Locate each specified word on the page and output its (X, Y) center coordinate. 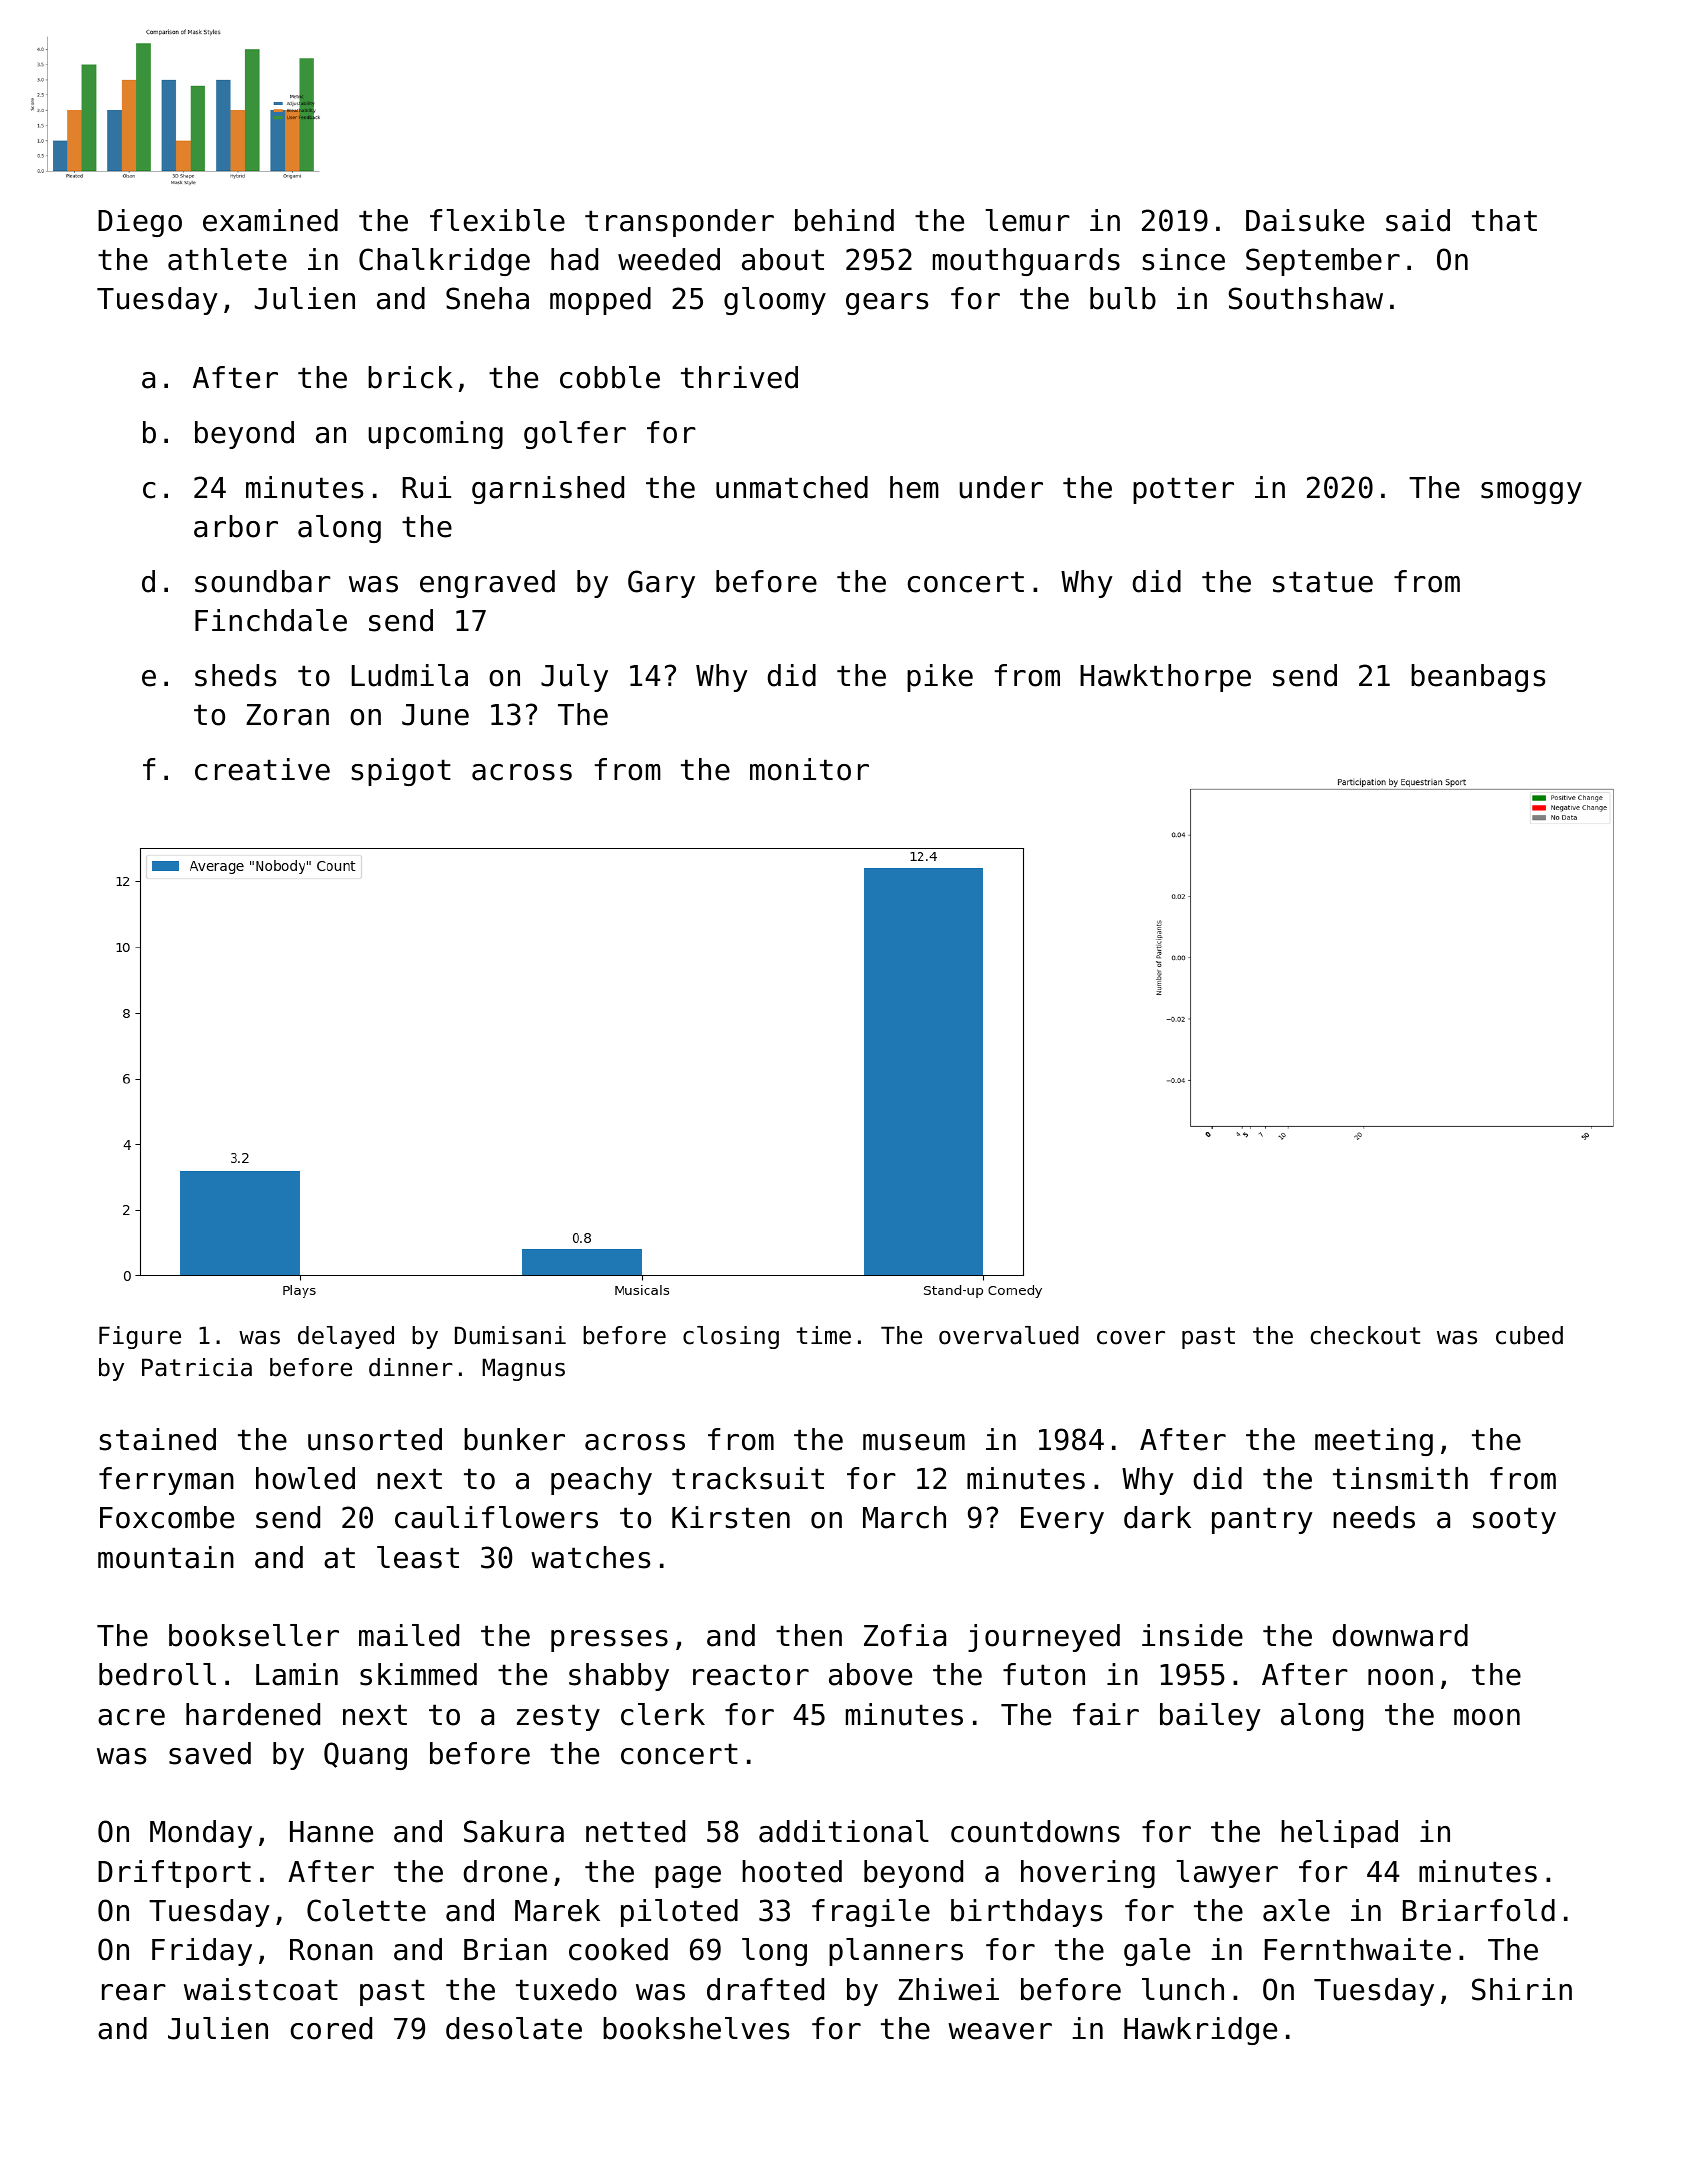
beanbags (1478, 678)
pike (940, 678)
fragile (871, 1913)
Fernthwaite (1358, 1949)
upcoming (435, 435)
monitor (809, 769)
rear (134, 1992)
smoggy (1531, 493)
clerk (663, 1714)
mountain (166, 1557)
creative (262, 769)
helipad (1339, 1834)
